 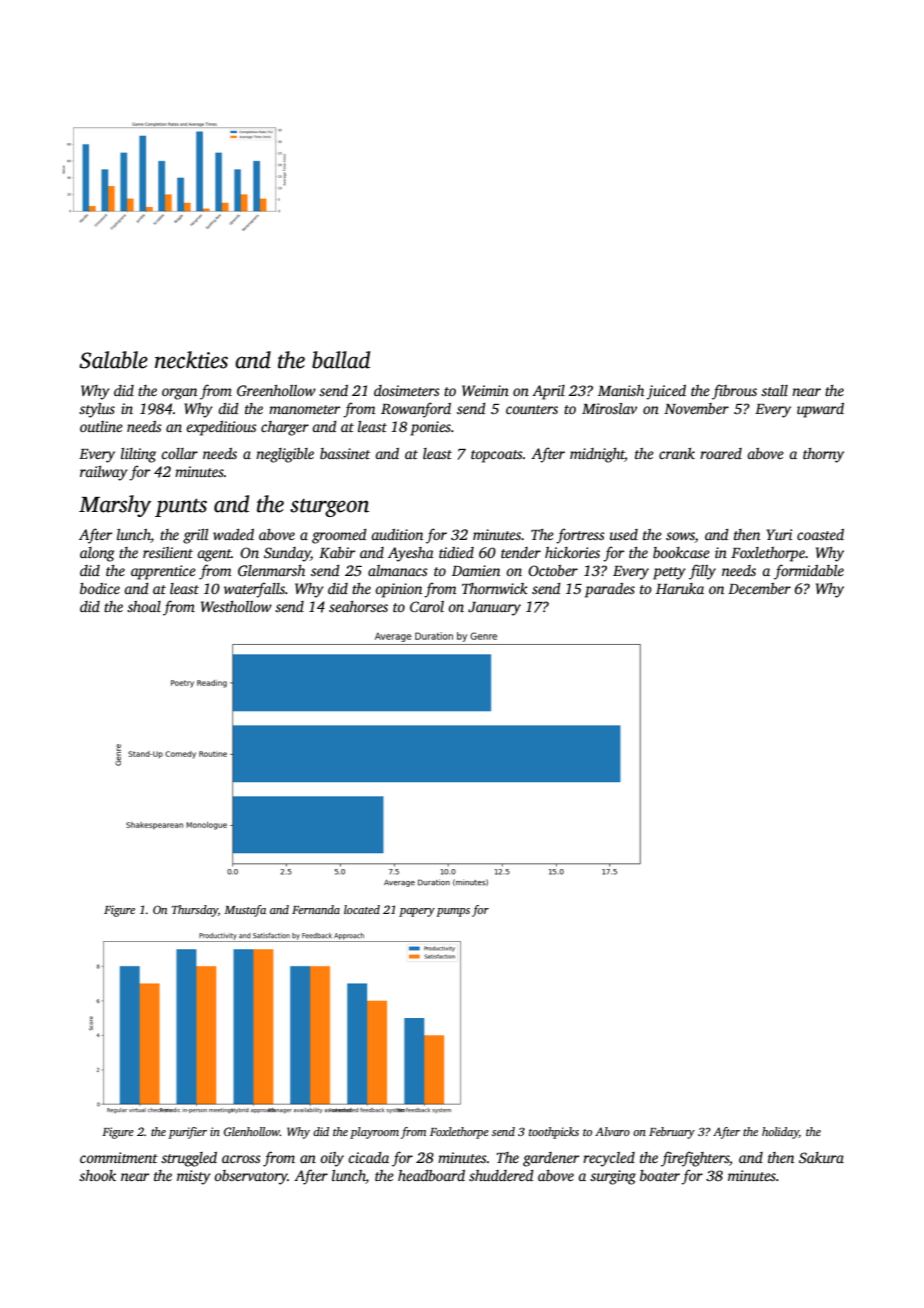 I want to click on parades, so click(x=610, y=590).
